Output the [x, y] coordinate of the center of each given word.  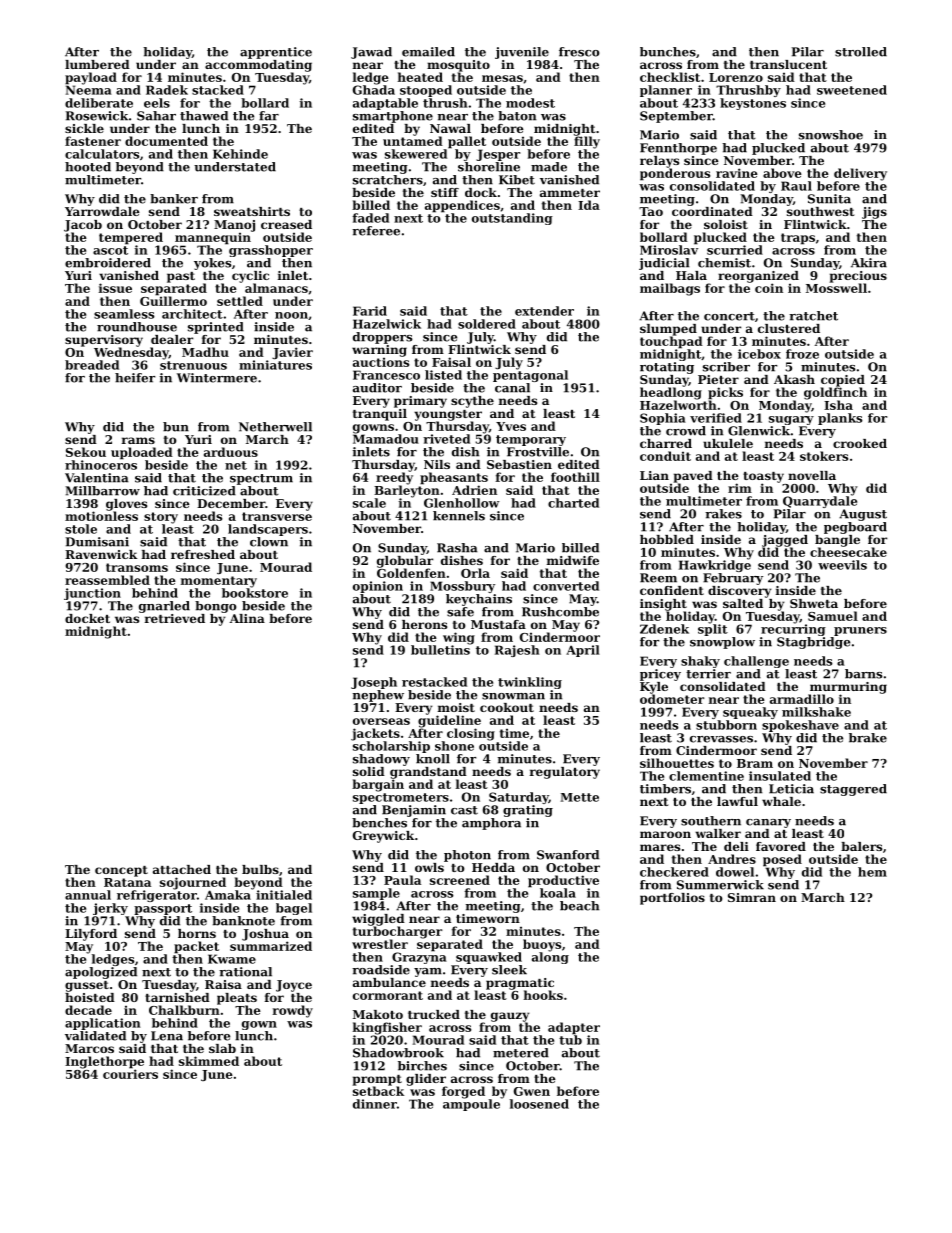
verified [716, 418]
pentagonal [530, 376]
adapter [574, 1028]
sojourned [193, 883]
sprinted [216, 328]
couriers [130, 1074]
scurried [735, 250]
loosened [539, 1104]
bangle [837, 541]
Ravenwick [101, 554]
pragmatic [520, 984]
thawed [204, 116]
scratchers [388, 180]
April [583, 651]
